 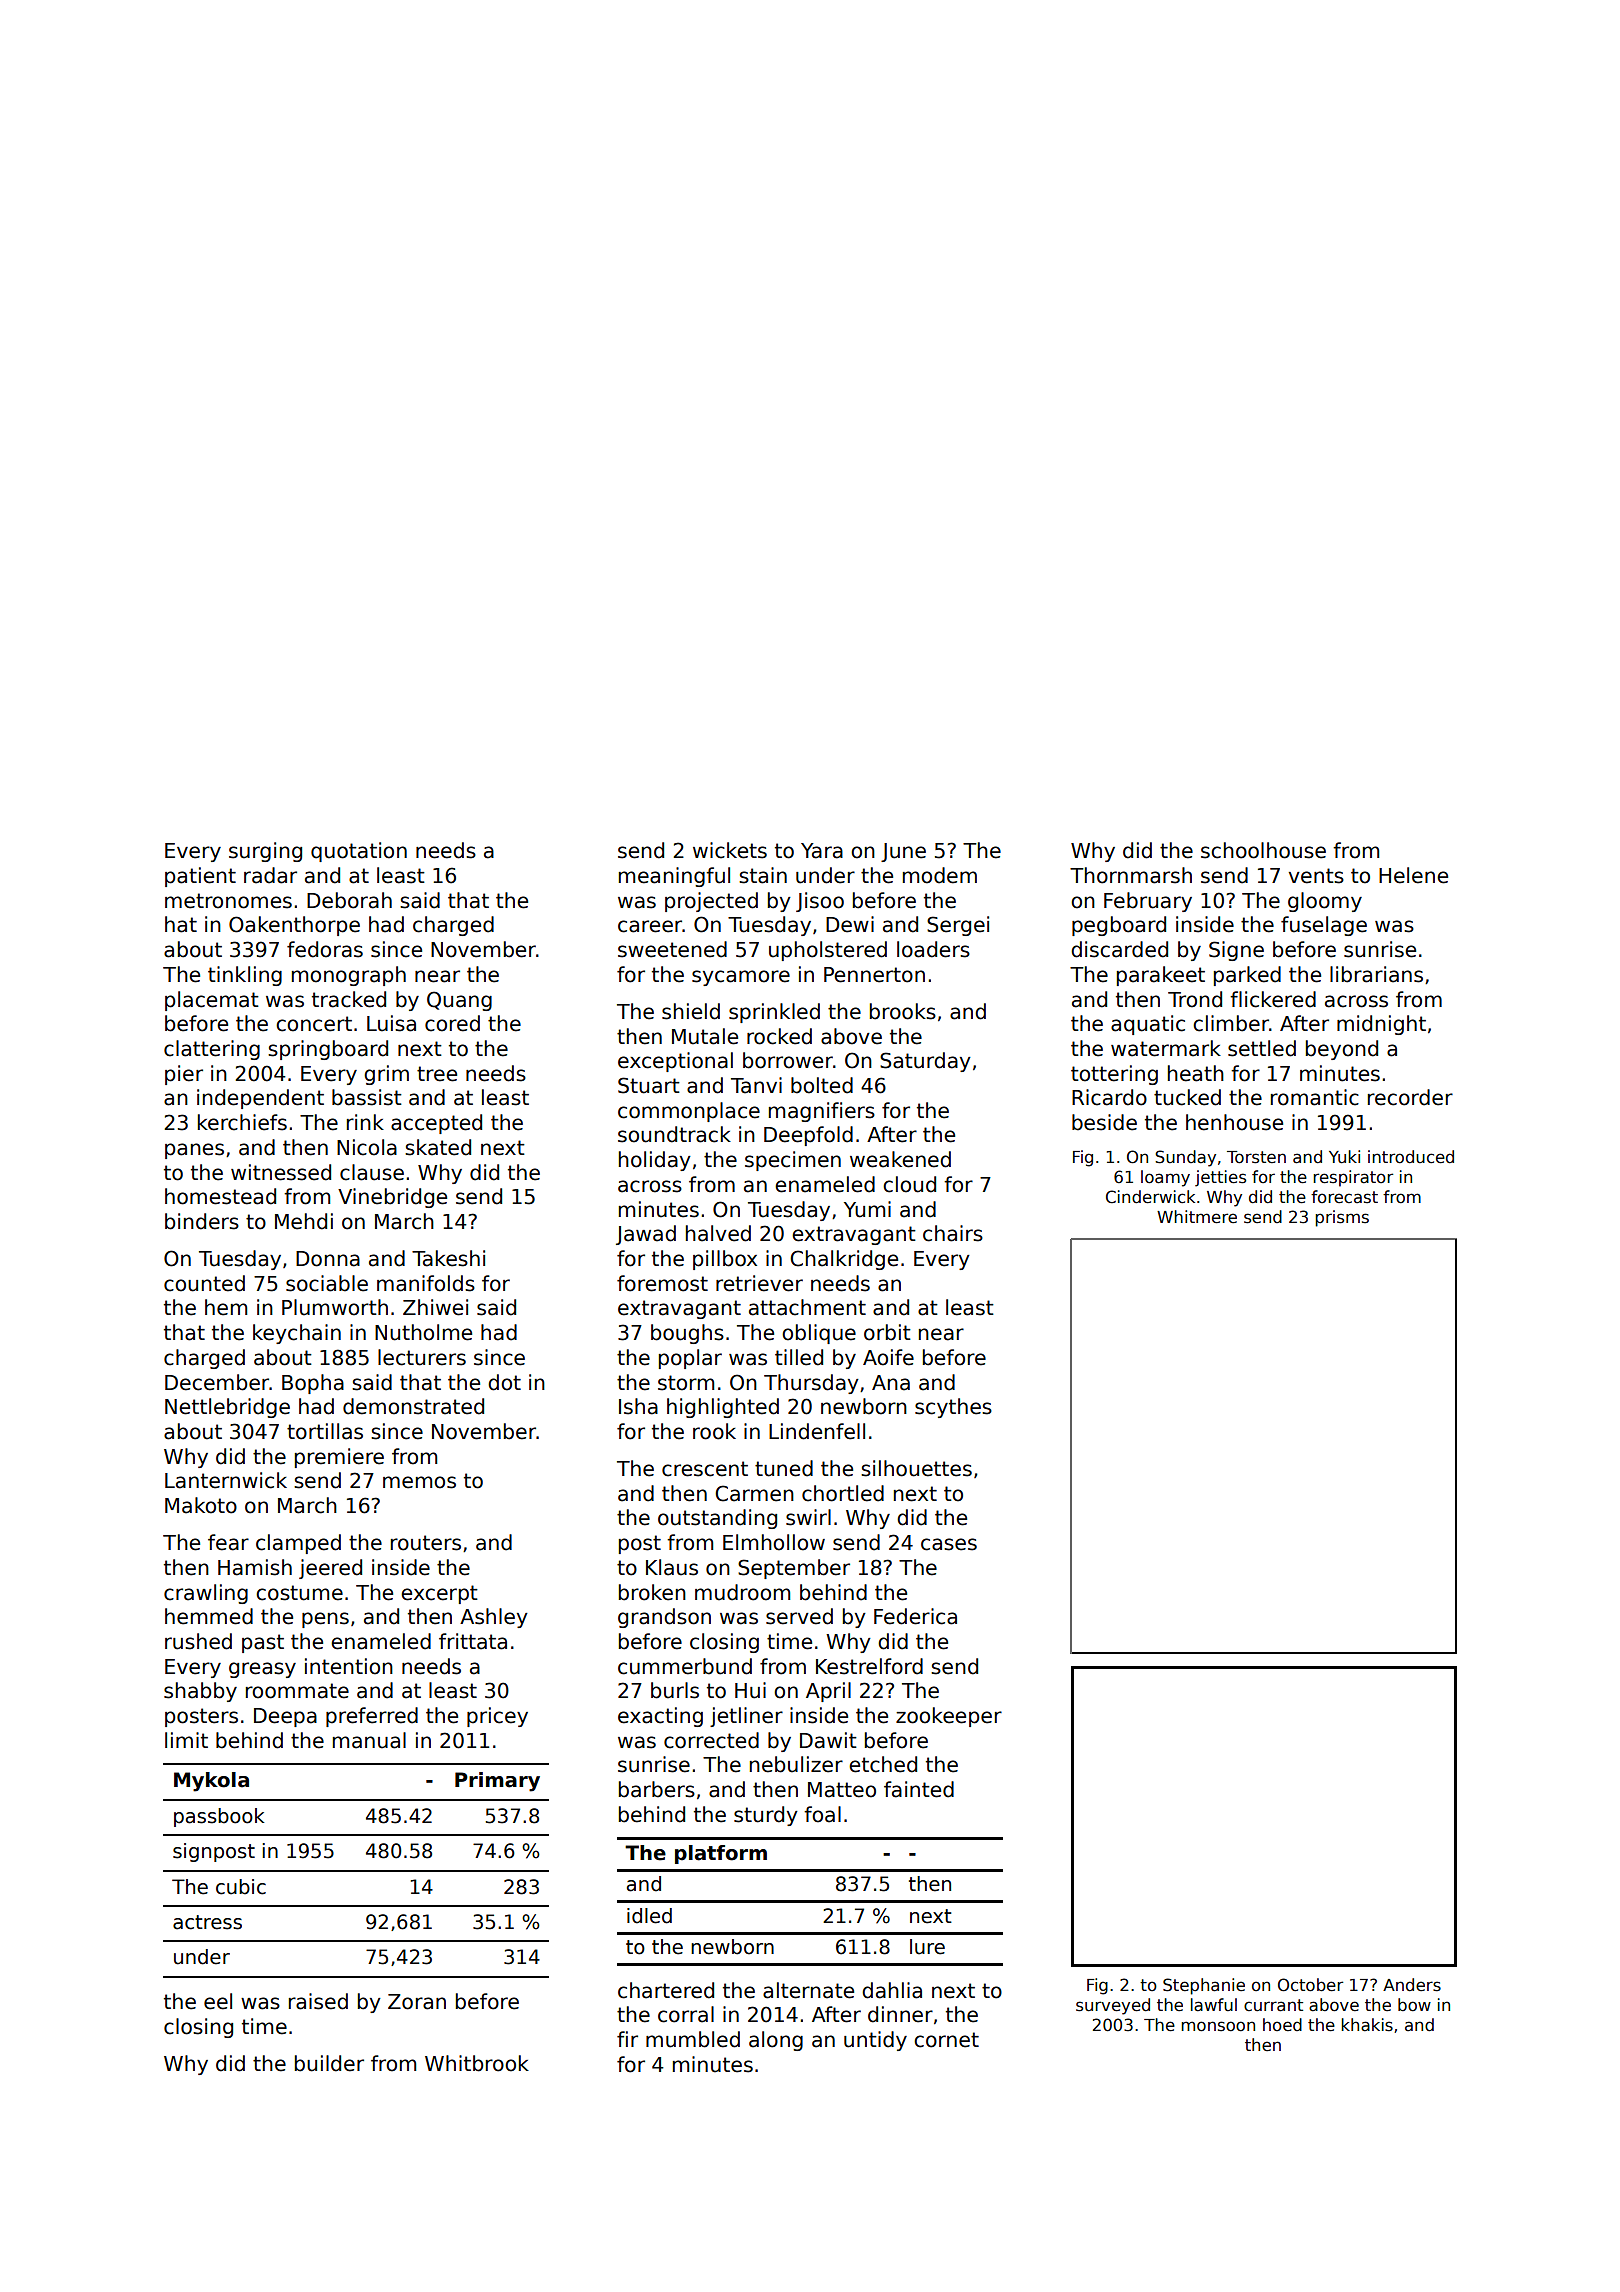 What do you see at coordinates (933, 949) in the screenshot?
I see `loaders` at bounding box center [933, 949].
